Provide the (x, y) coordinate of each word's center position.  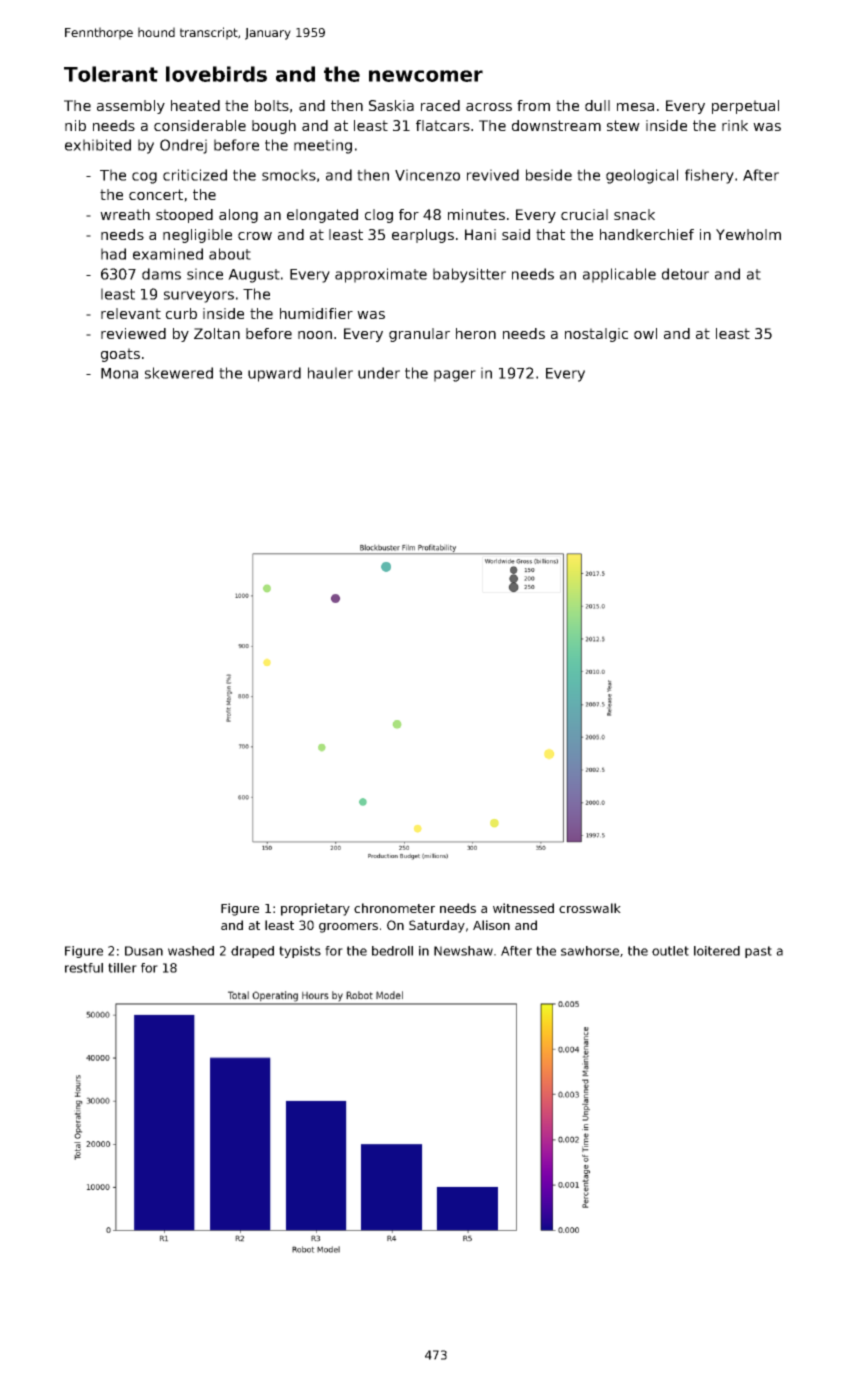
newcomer (426, 76)
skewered (179, 373)
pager (455, 376)
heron (476, 333)
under (379, 373)
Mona (119, 373)
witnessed (523, 908)
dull (597, 105)
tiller (122, 968)
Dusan (144, 951)
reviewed (133, 333)
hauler (330, 373)
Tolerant (111, 74)
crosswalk (590, 908)
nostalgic (596, 335)
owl (645, 333)
